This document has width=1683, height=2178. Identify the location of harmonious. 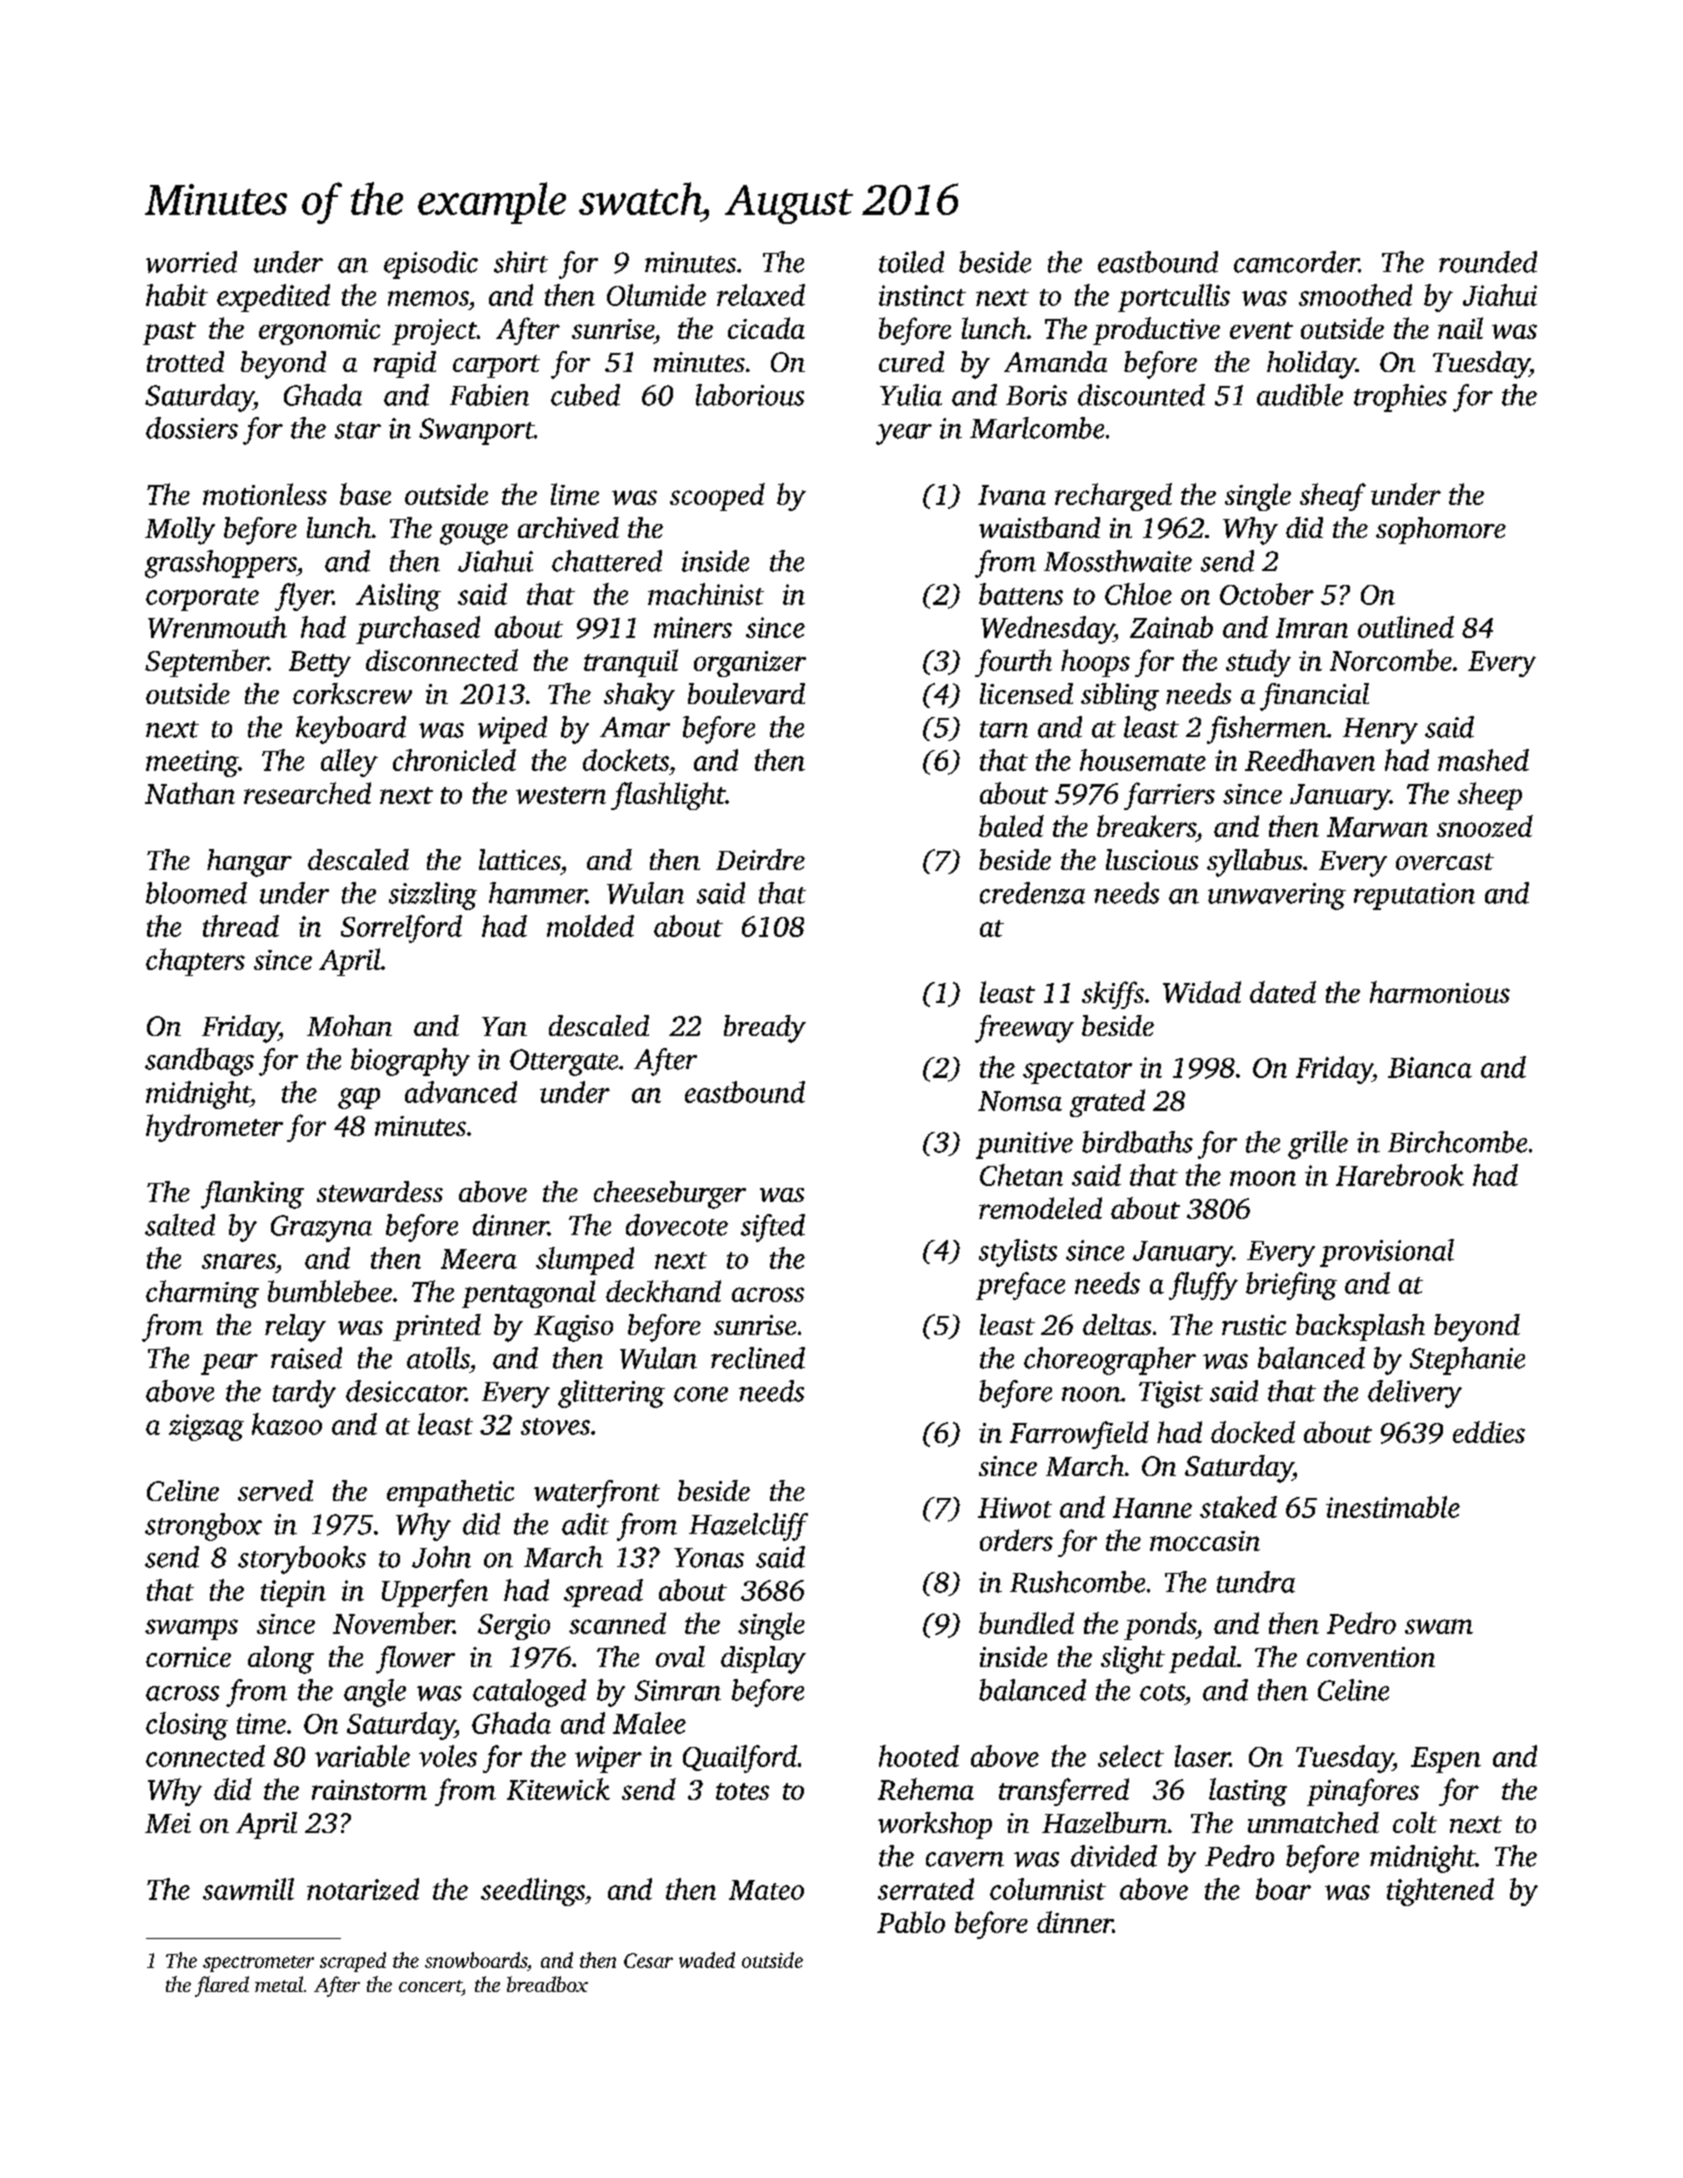
(1440, 992).
